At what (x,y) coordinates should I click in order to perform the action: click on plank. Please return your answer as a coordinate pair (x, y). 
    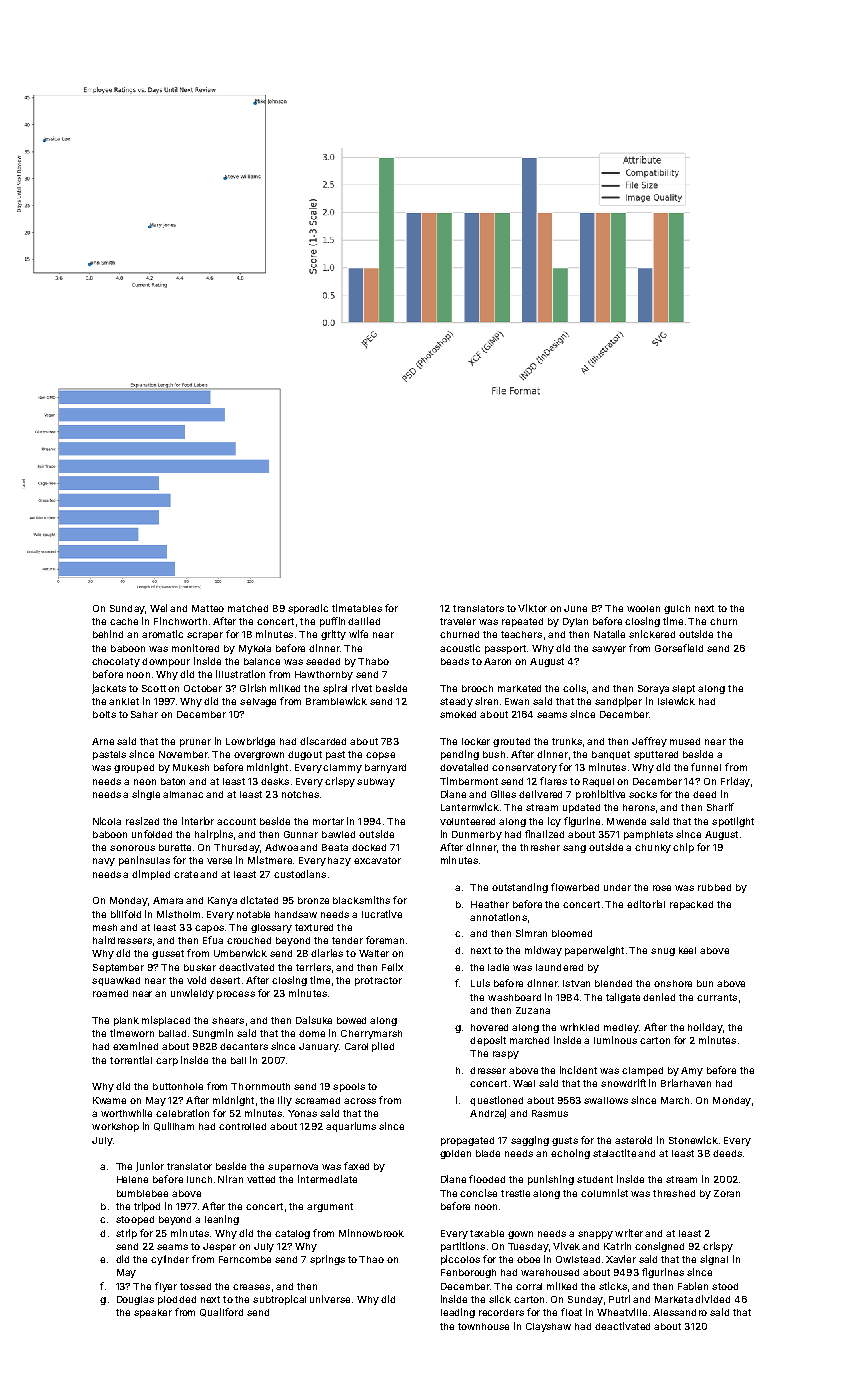
    Looking at the image, I should click on (126, 1021).
